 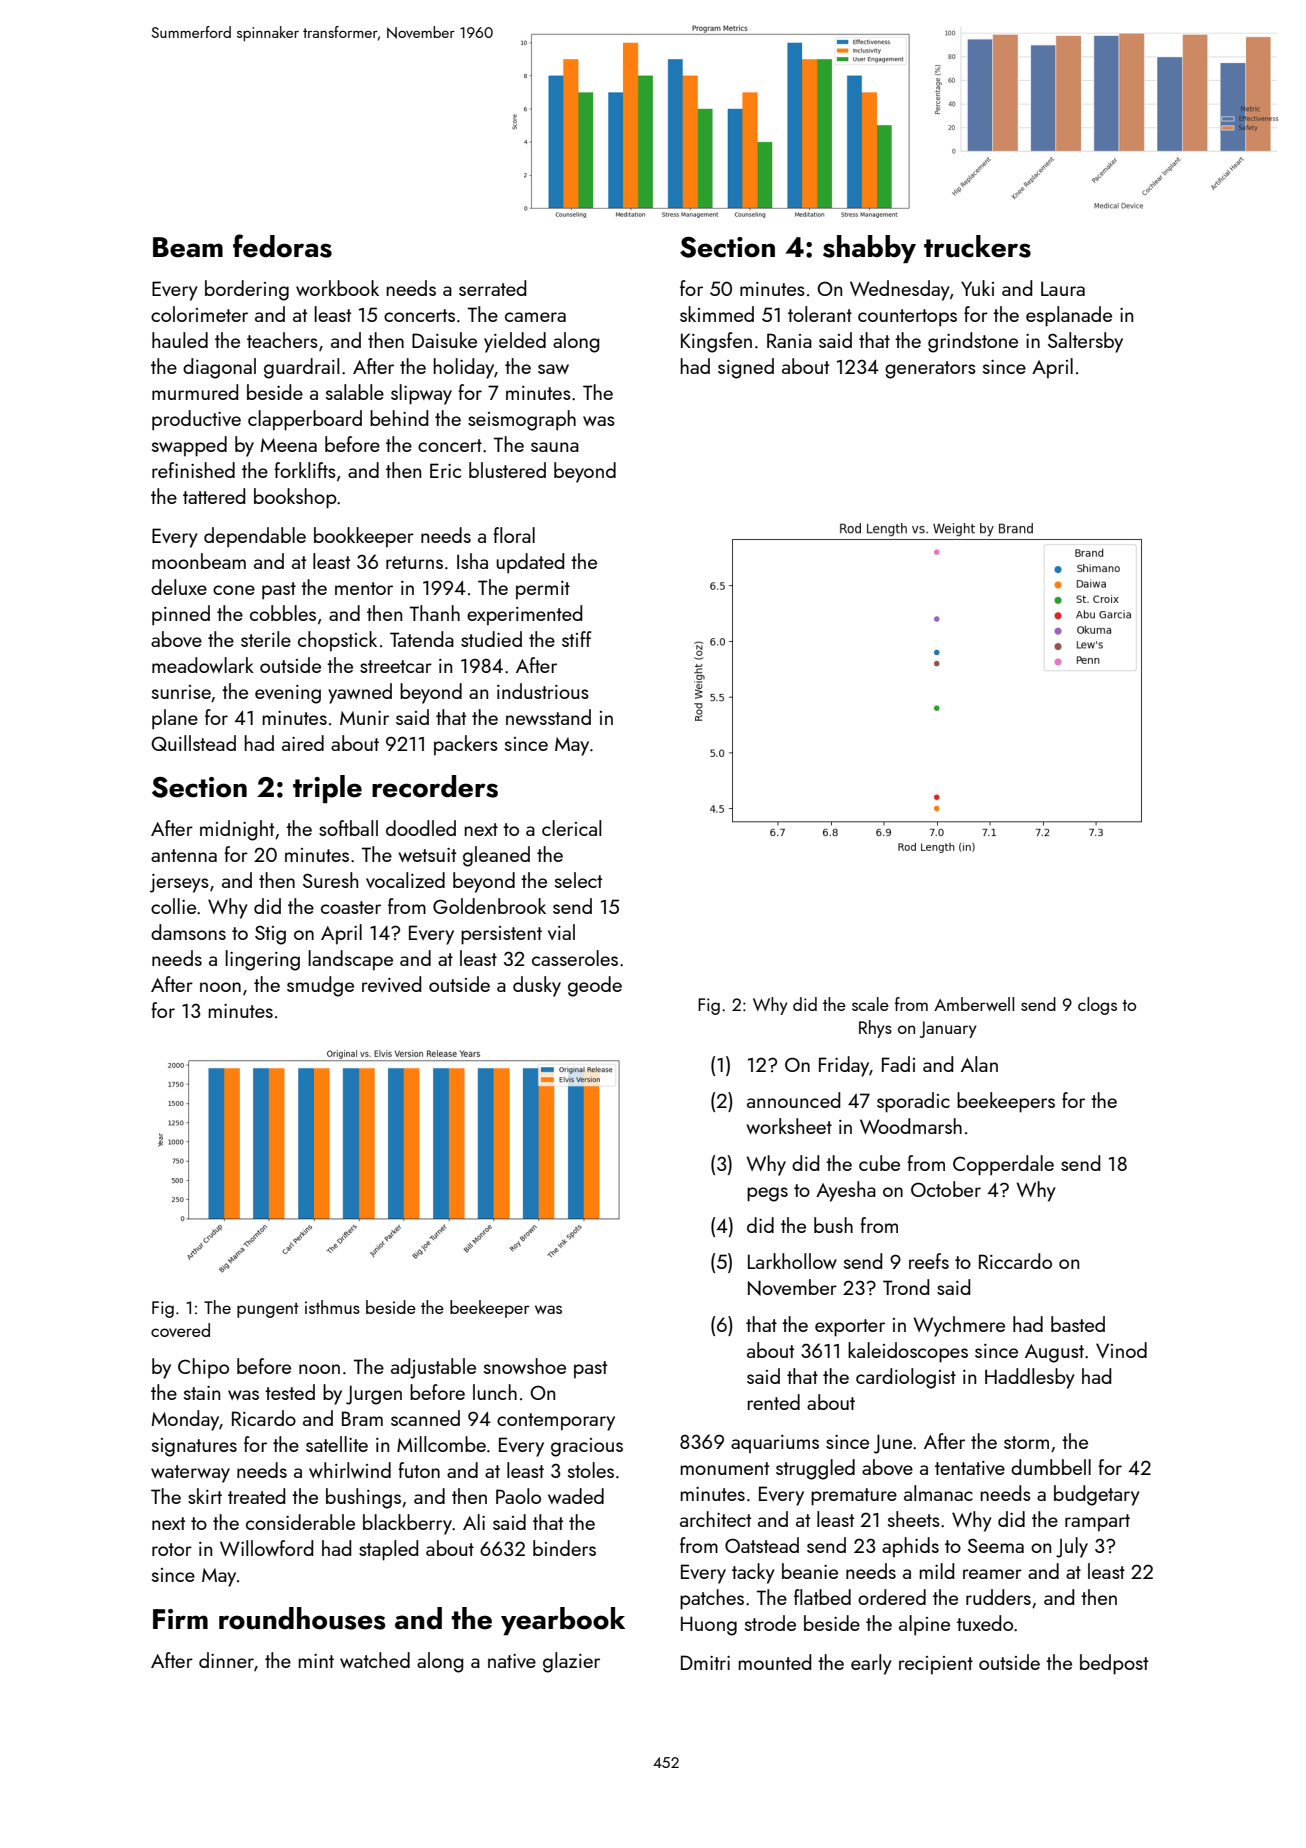 What do you see at coordinates (535, 317) in the document?
I see `camera` at bounding box center [535, 317].
